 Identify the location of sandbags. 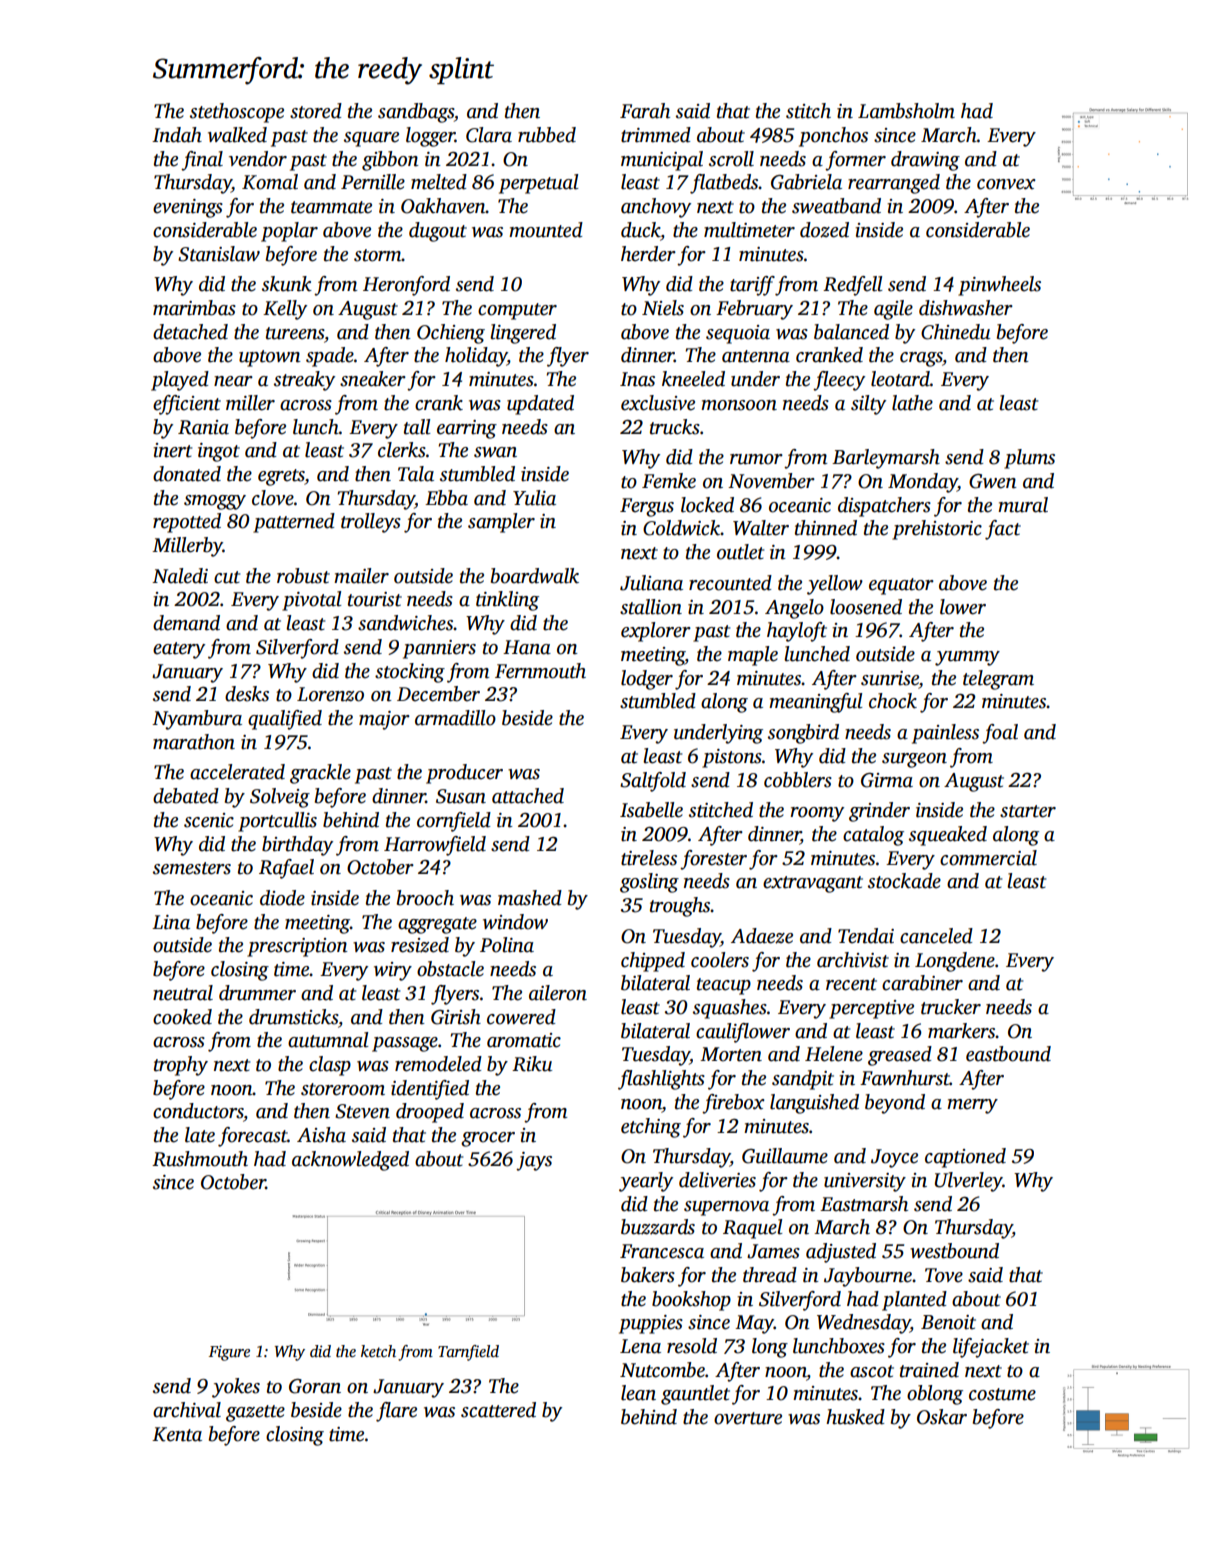
(416, 113).
